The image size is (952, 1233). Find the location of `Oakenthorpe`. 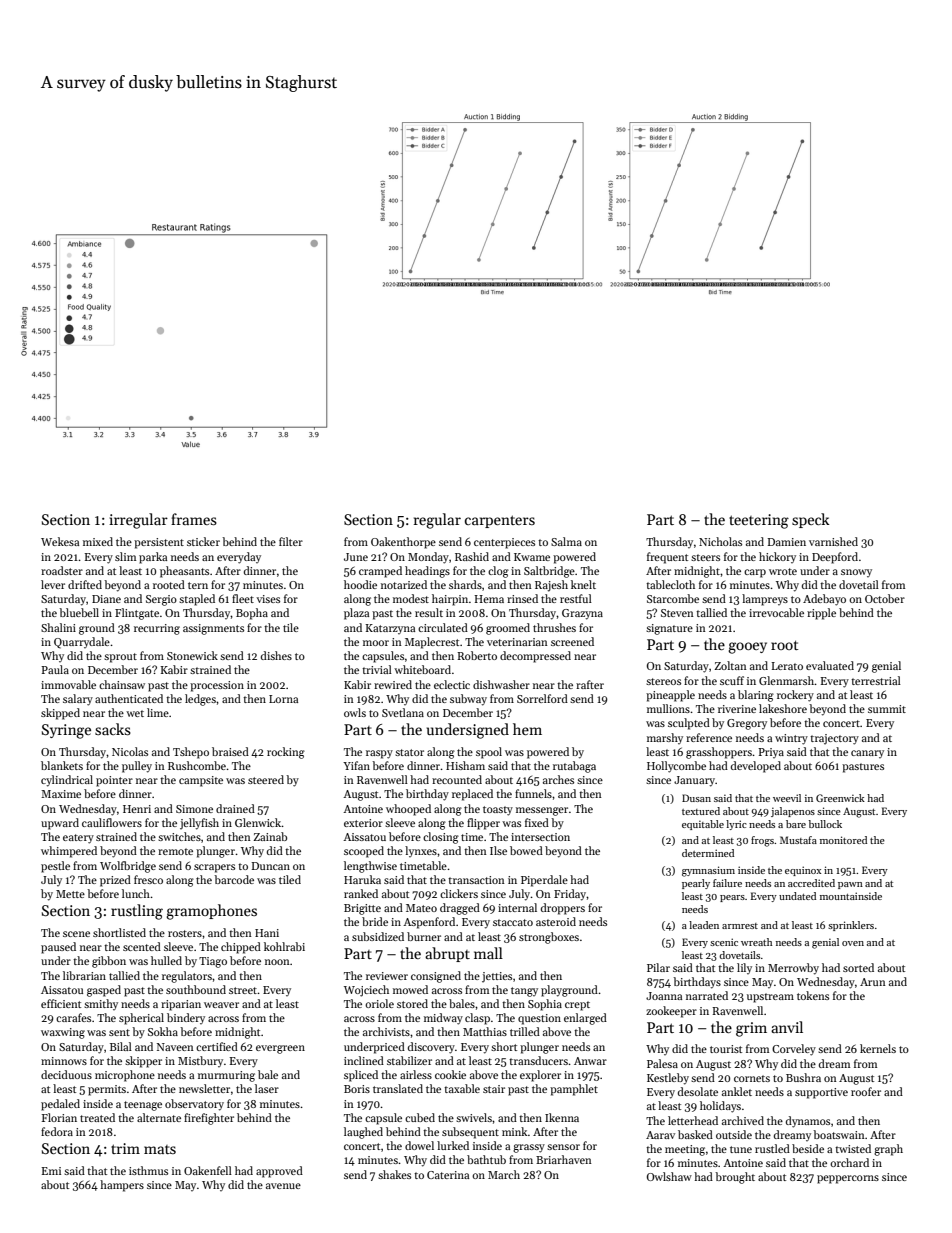

Oakenthorpe is located at coordinates (403, 543).
